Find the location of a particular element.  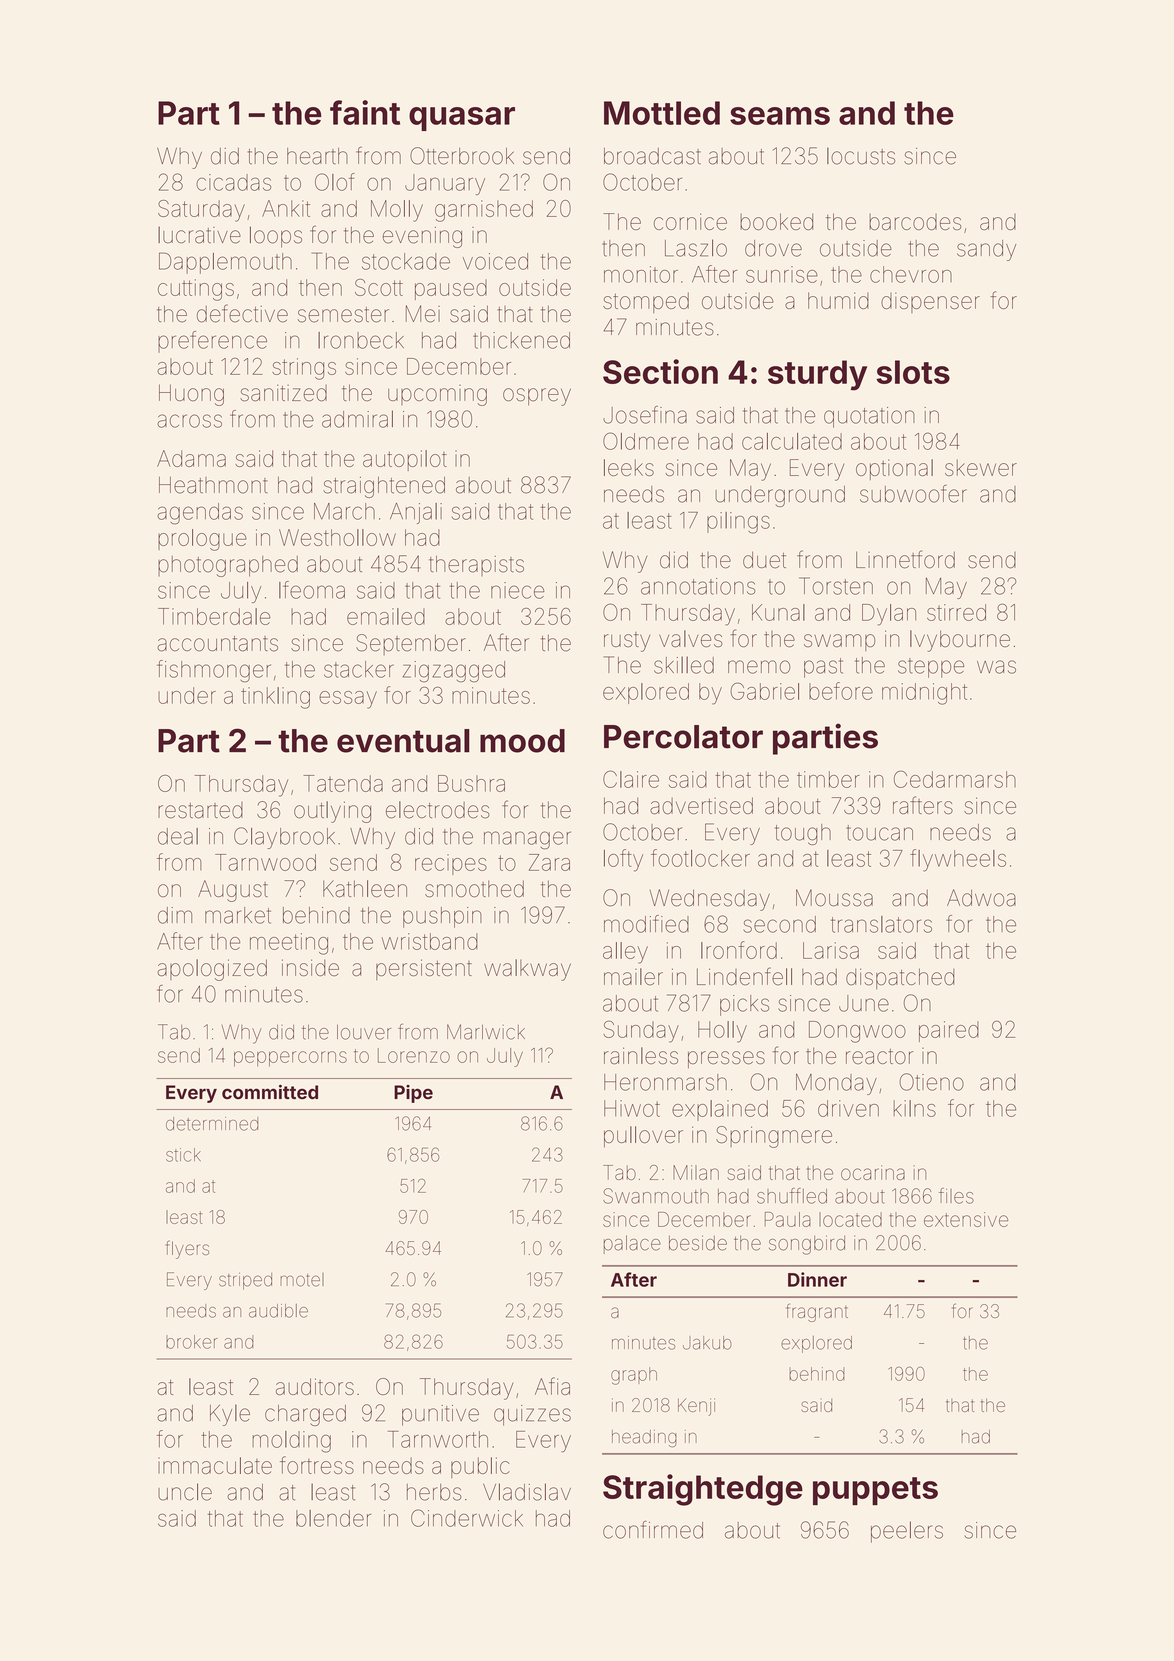

blender is located at coordinates (333, 1518).
